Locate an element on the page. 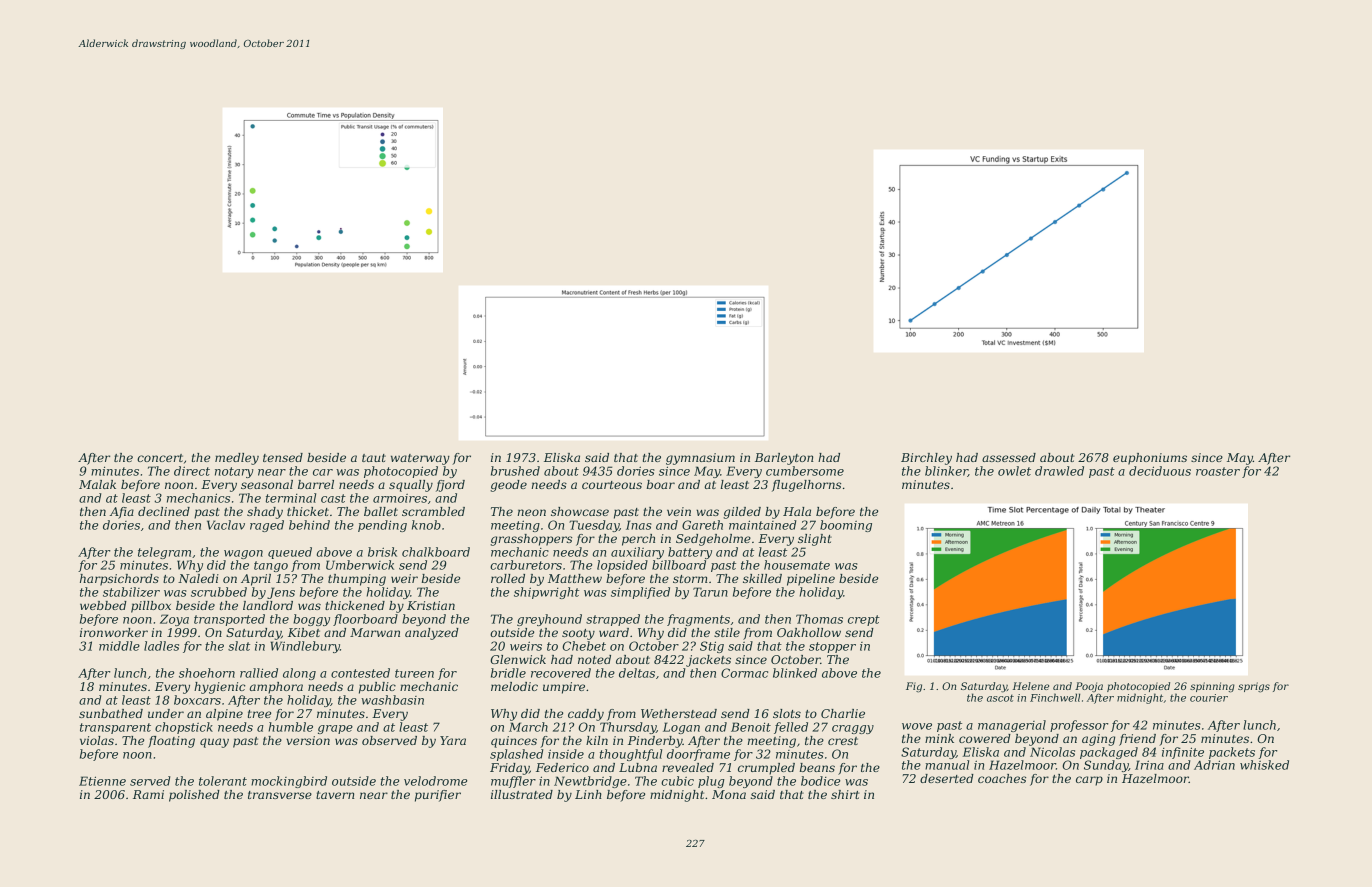 Image resolution: width=1372 pixels, height=887 pixels. sprigs is located at coordinates (1254, 687).
